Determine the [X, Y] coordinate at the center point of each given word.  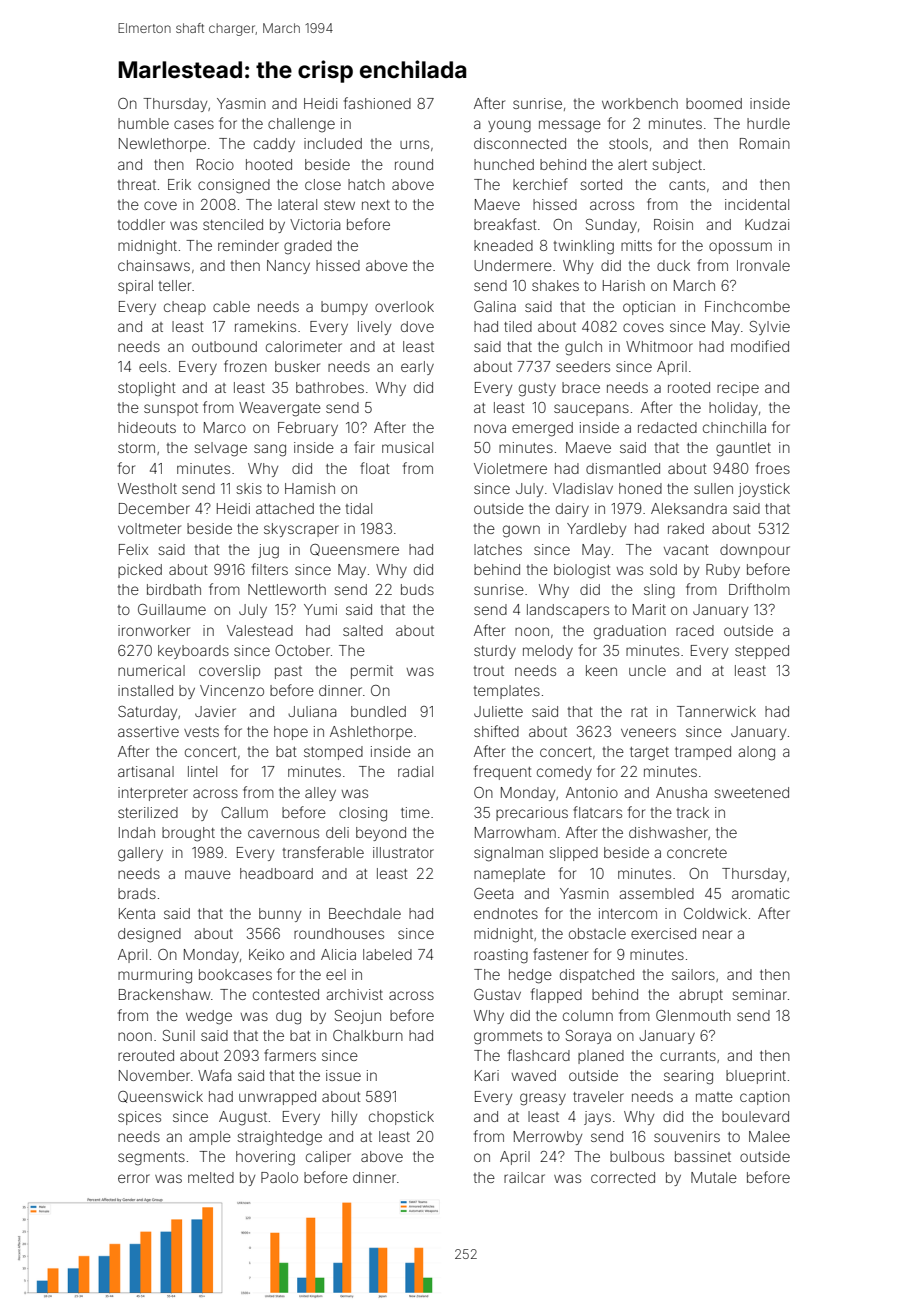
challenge [301, 125]
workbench [640, 103]
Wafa [214, 1075]
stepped [762, 652]
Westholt [147, 488]
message [570, 126]
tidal [359, 508]
